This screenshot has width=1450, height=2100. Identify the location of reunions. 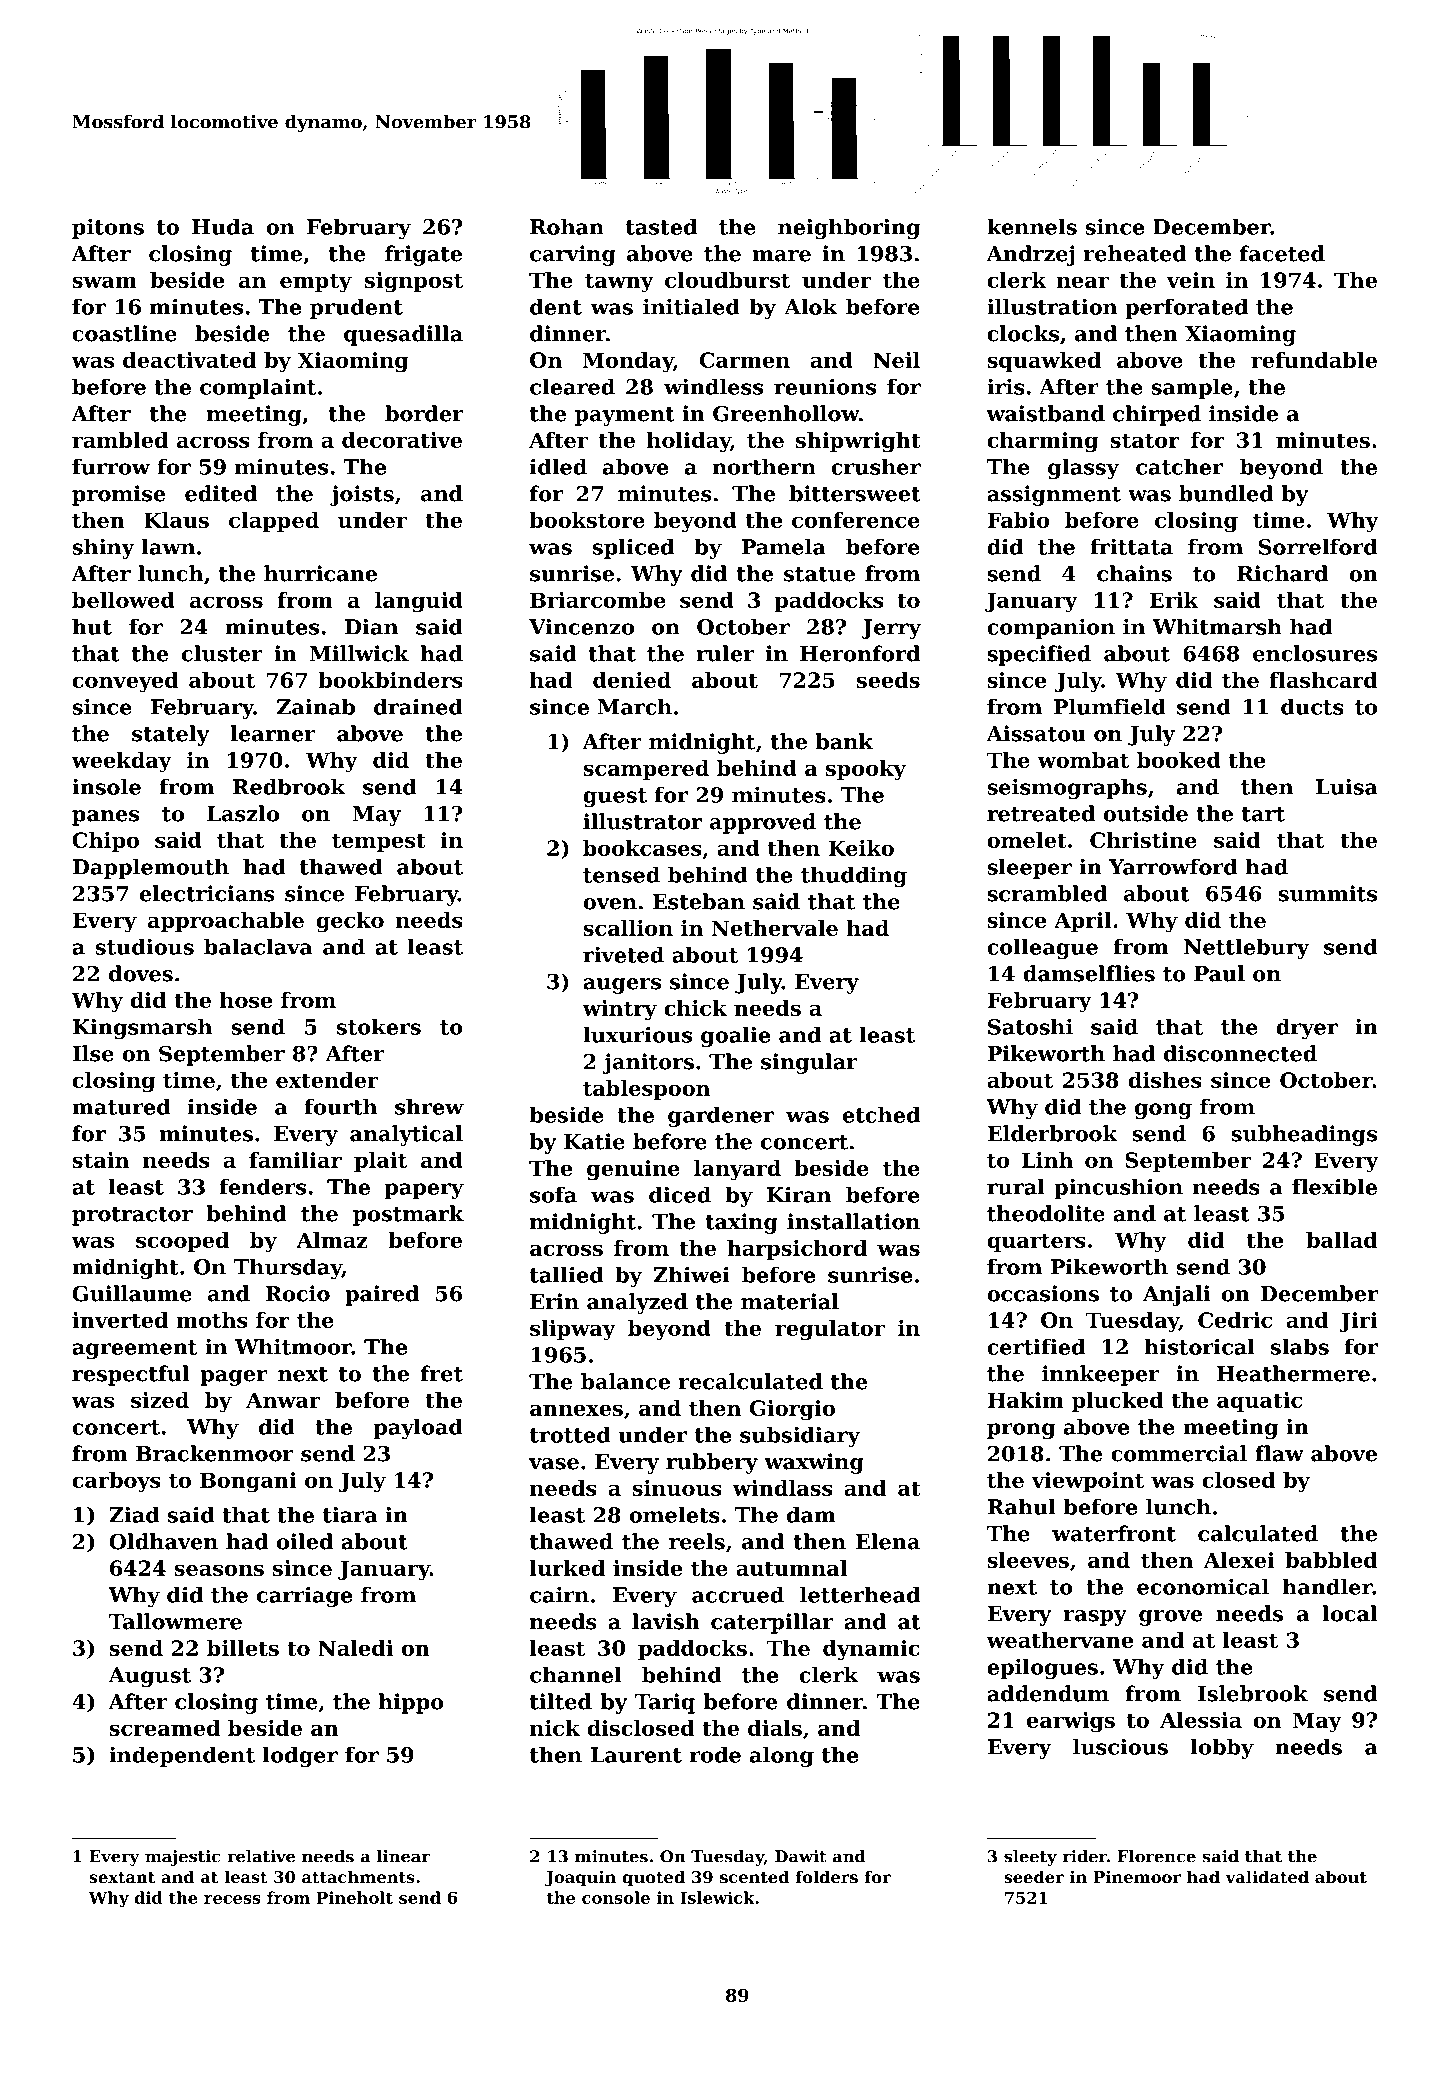
(825, 386).
